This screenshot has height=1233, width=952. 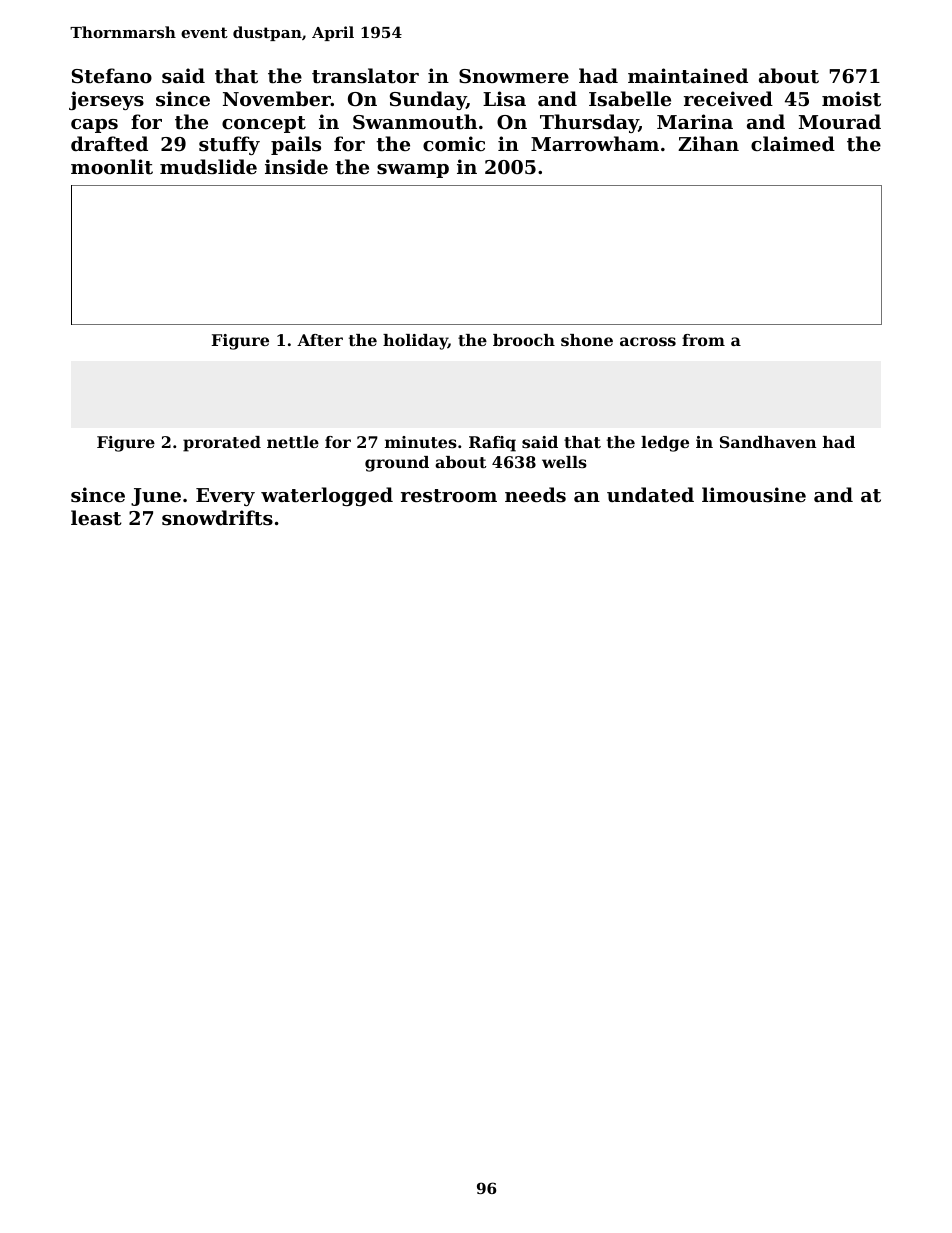 I want to click on Stefano, so click(x=112, y=76).
